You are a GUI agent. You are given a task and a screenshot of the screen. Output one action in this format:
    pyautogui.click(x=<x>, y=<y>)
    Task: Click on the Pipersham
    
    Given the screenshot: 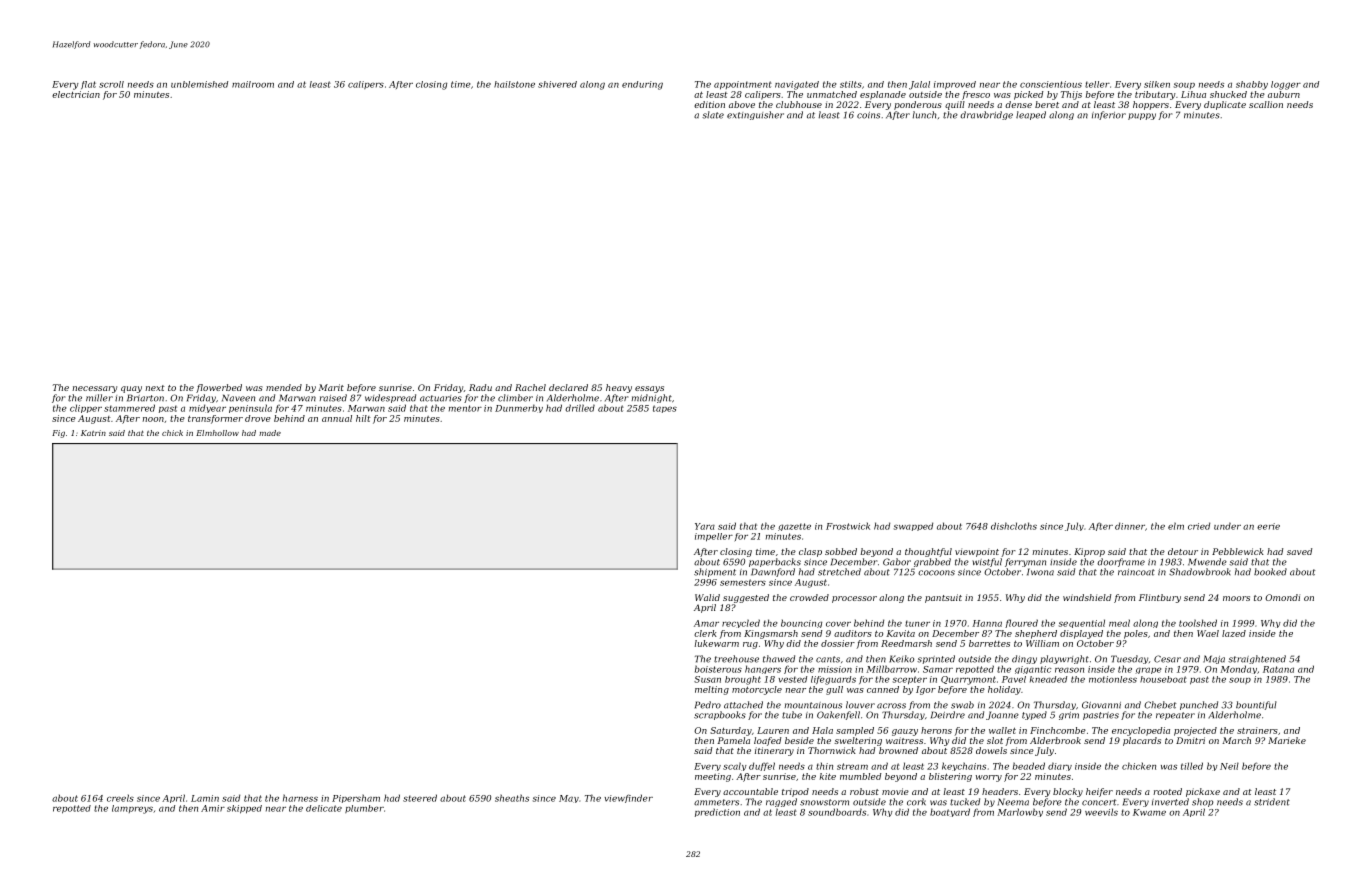 What is the action you would take?
    pyautogui.click(x=356, y=799)
